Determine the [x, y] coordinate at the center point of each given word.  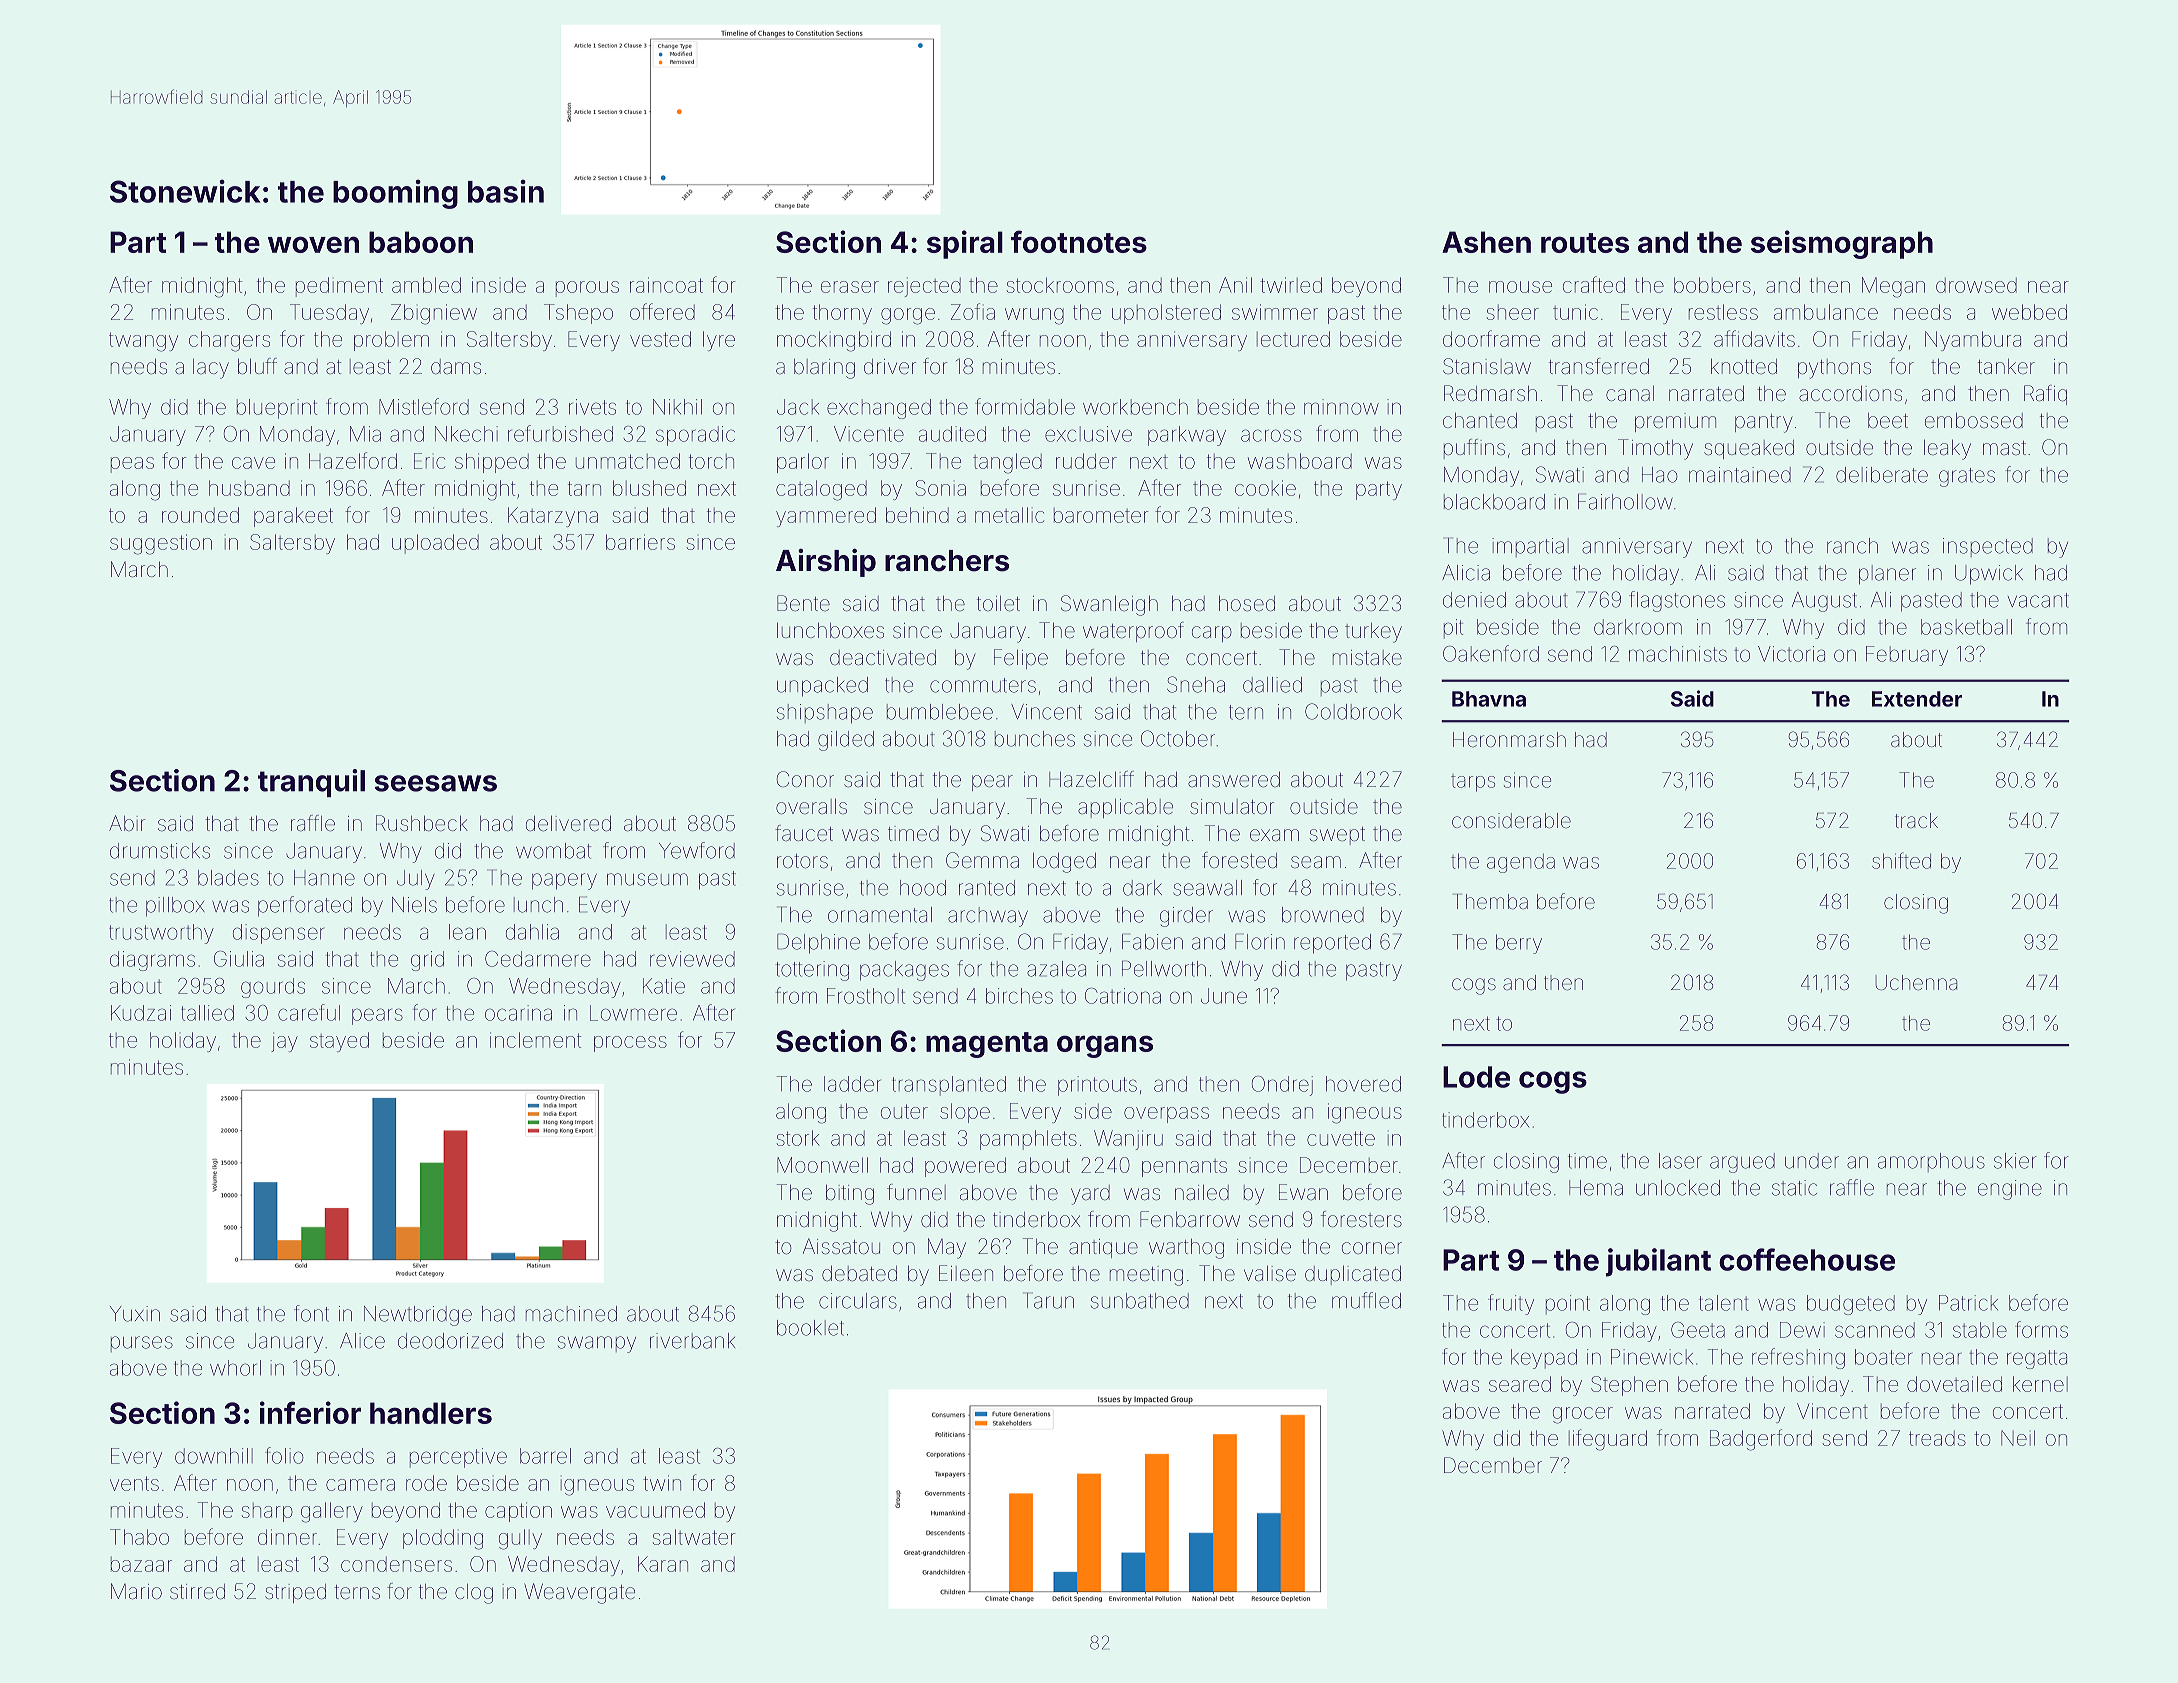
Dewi [1802, 1330]
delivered [568, 823]
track [1916, 820]
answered [1234, 779]
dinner [287, 1537]
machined [571, 1314]
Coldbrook [1353, 711]
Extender [1917, 699]
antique [1103, 1248]
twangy [143, 342]
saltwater [694, 1537]
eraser [850, 287]
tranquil [311, 783]
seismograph [1842, 244]
